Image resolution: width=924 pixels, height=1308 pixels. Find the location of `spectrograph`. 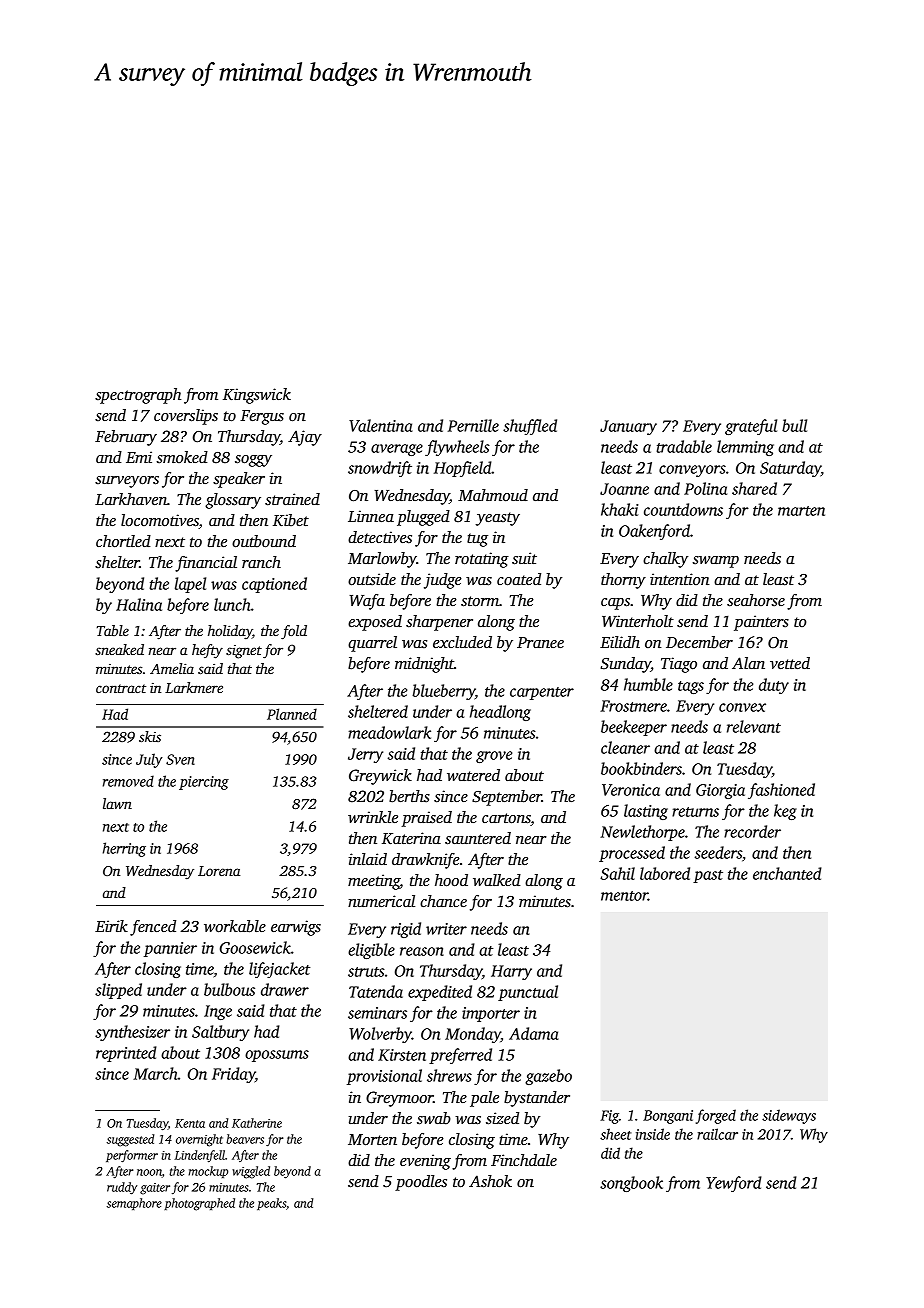

spectrograph is located at coordinates (138, 396).
